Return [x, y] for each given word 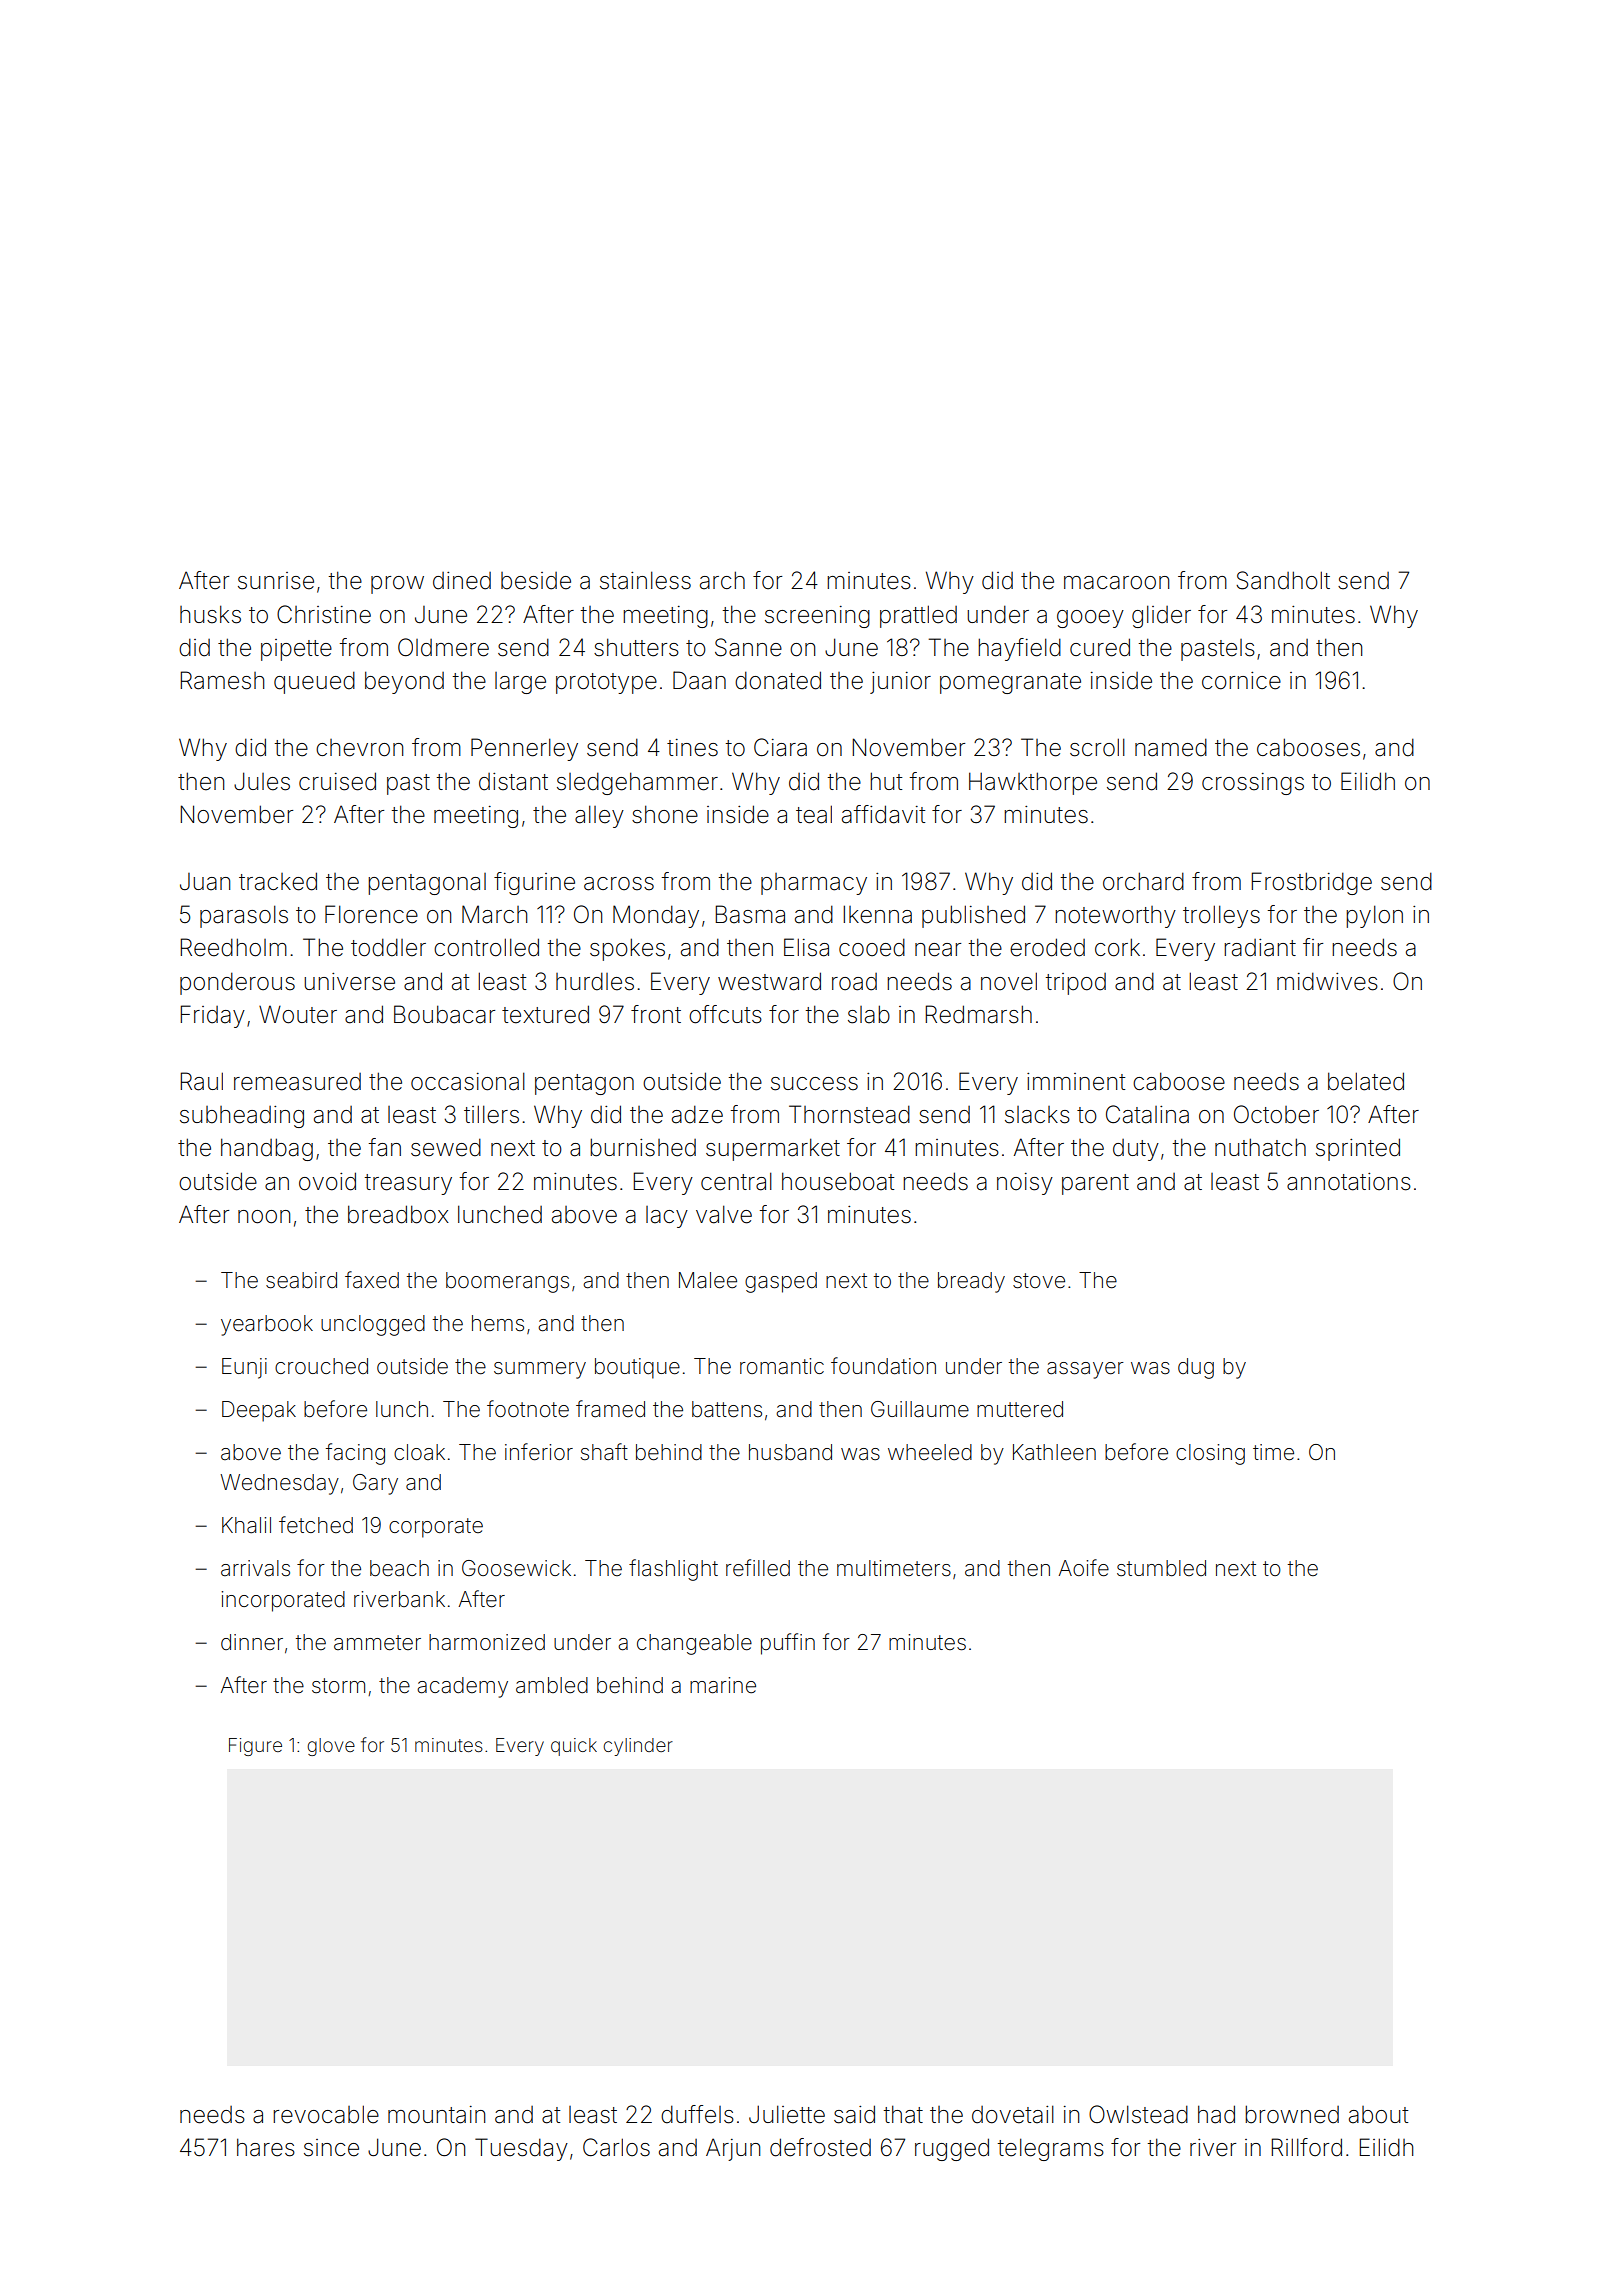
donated [778, 680]
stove [1039, 1281]
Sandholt [1283, 580]
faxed [372, 1280]
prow [397, 585]
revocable [326, 2114]
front [656, 1014]
